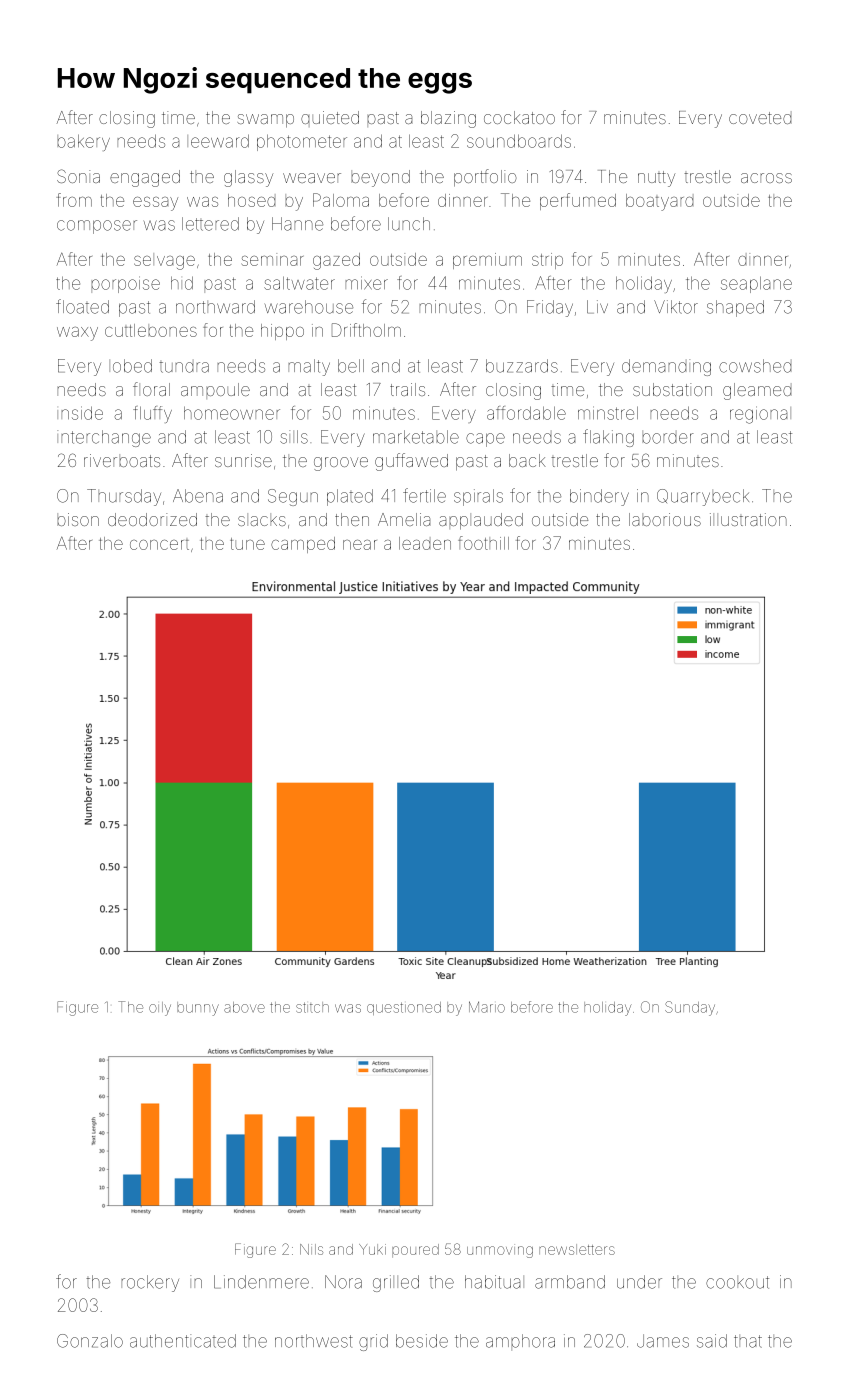 This screenshot has height=1400, width=849. Describe the element at coordinates (218, 141) in the screenshot. I see `leeward` at that location.
